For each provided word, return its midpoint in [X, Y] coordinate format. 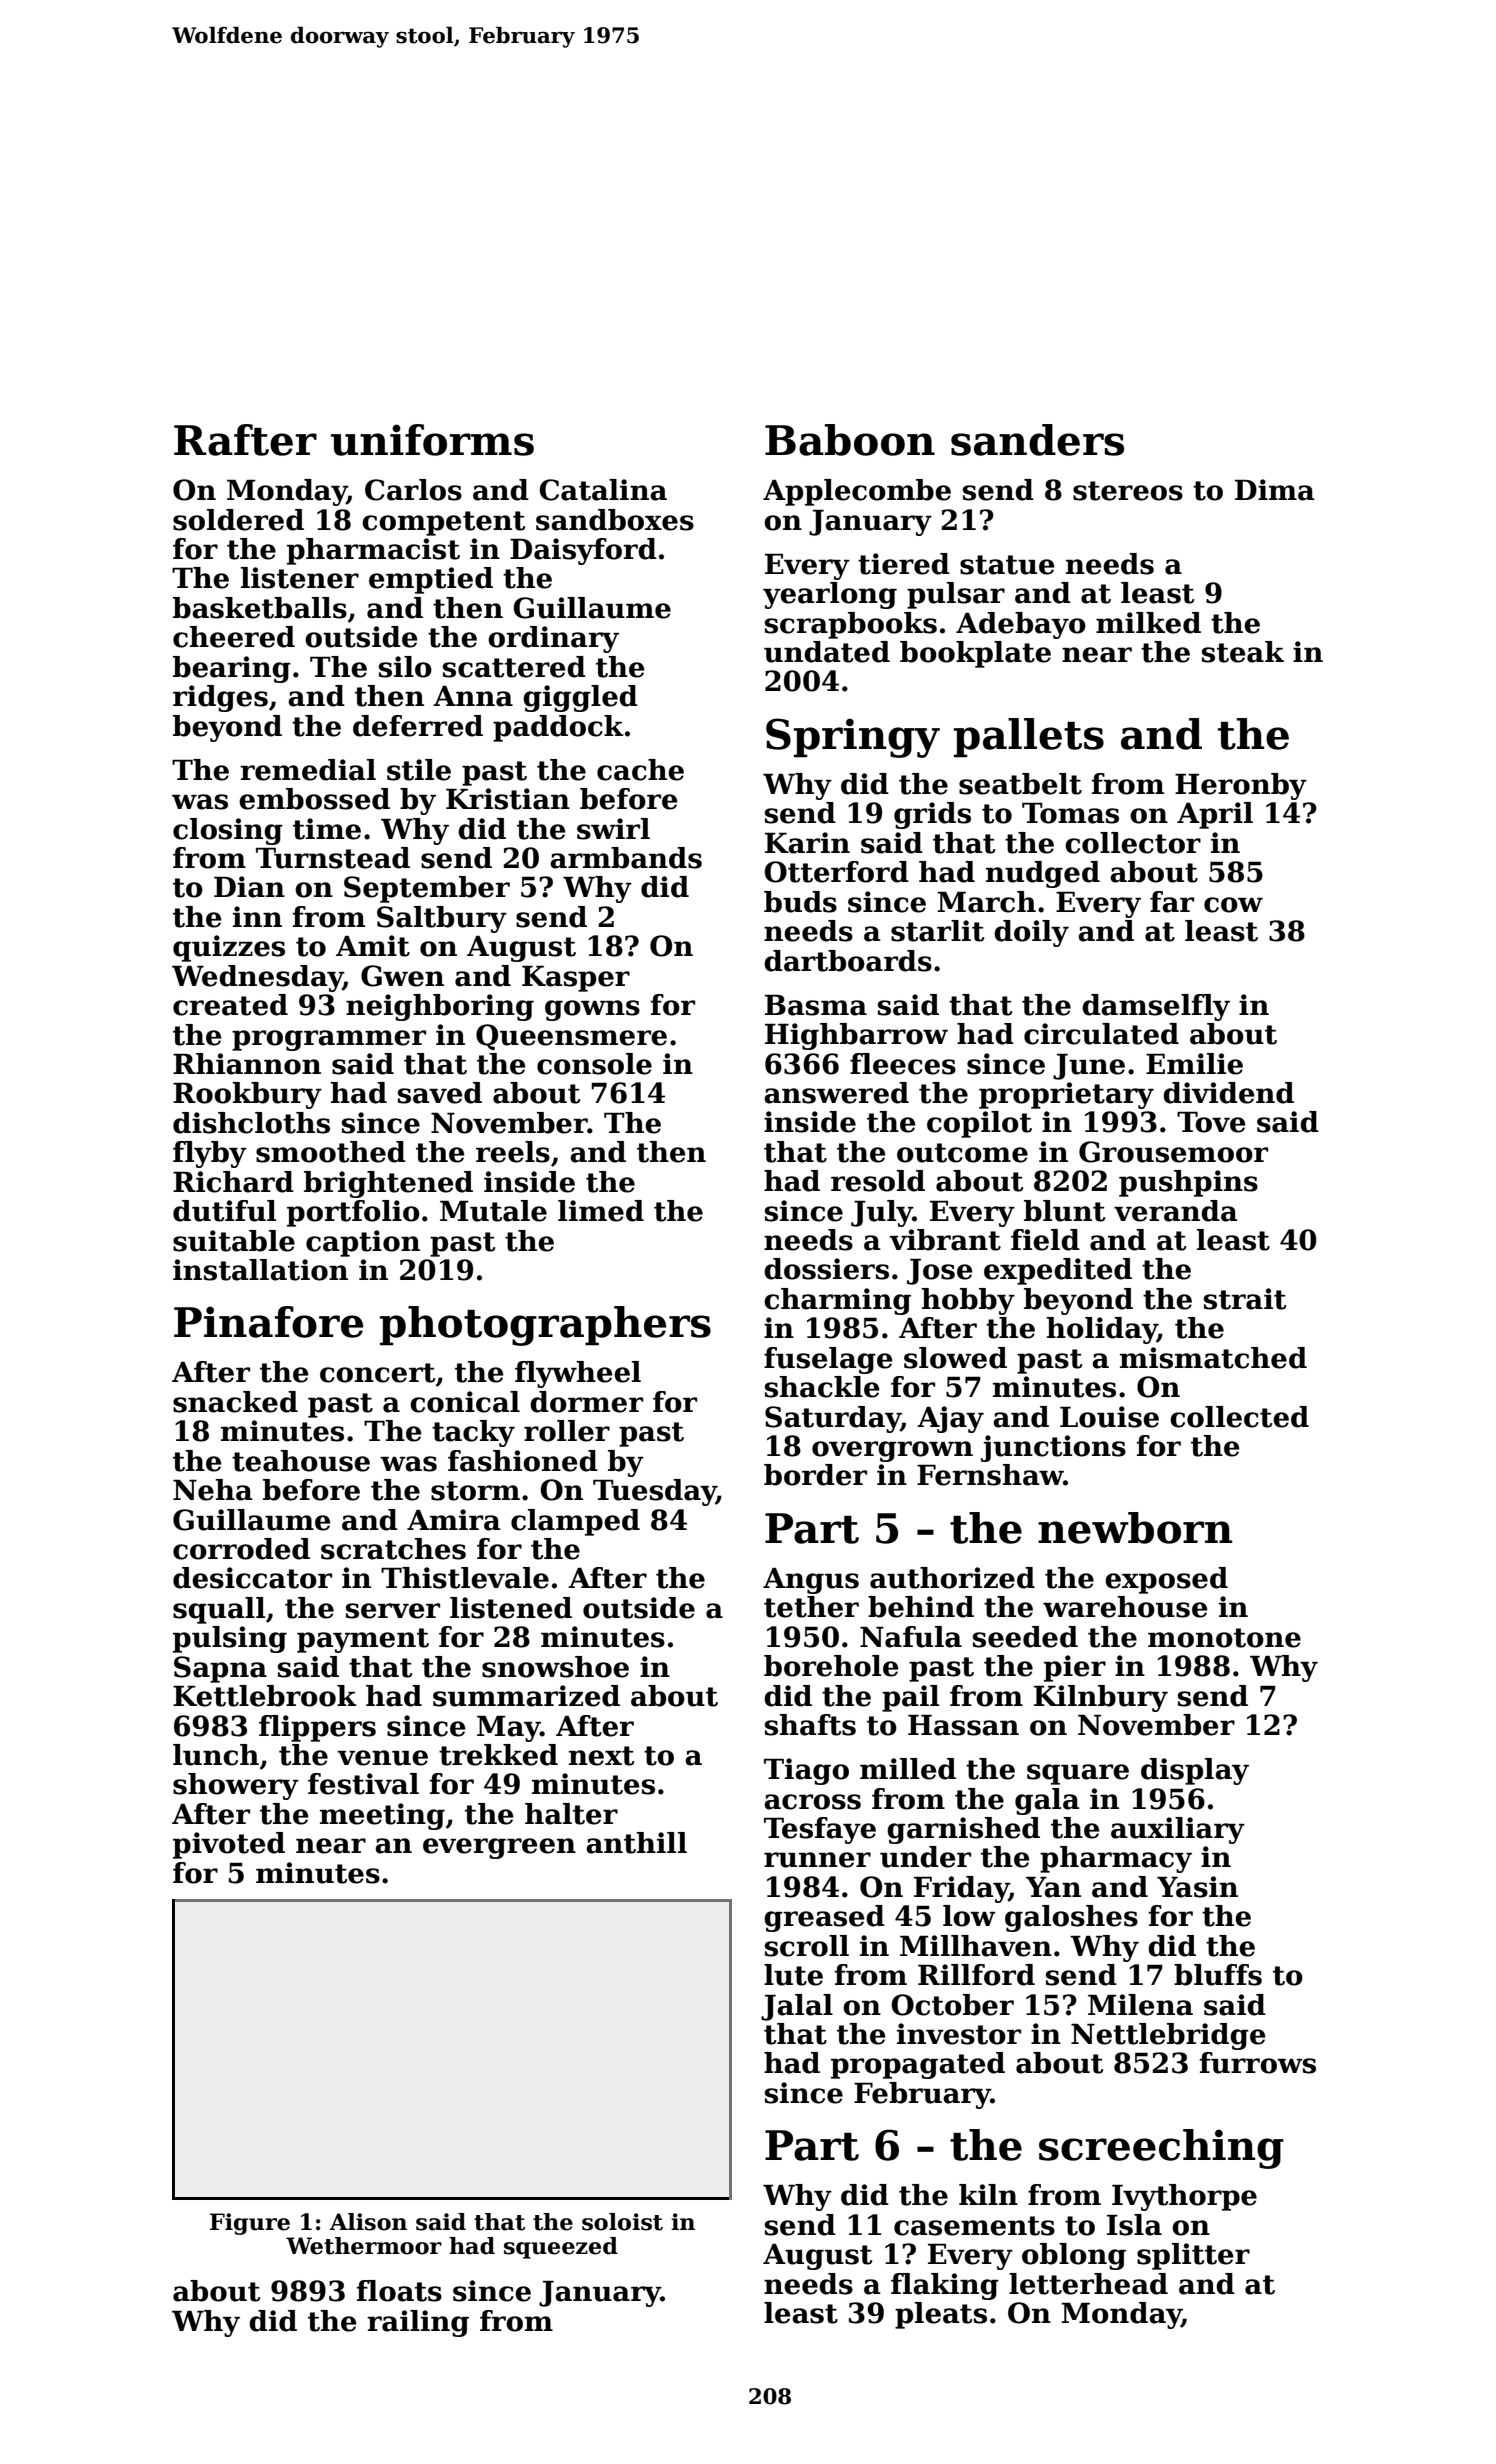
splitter [1193, 2256]
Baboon [850, 440]
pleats [941, 2315]
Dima [1275, 490]
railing [418, 2323]
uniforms [432, 440]
